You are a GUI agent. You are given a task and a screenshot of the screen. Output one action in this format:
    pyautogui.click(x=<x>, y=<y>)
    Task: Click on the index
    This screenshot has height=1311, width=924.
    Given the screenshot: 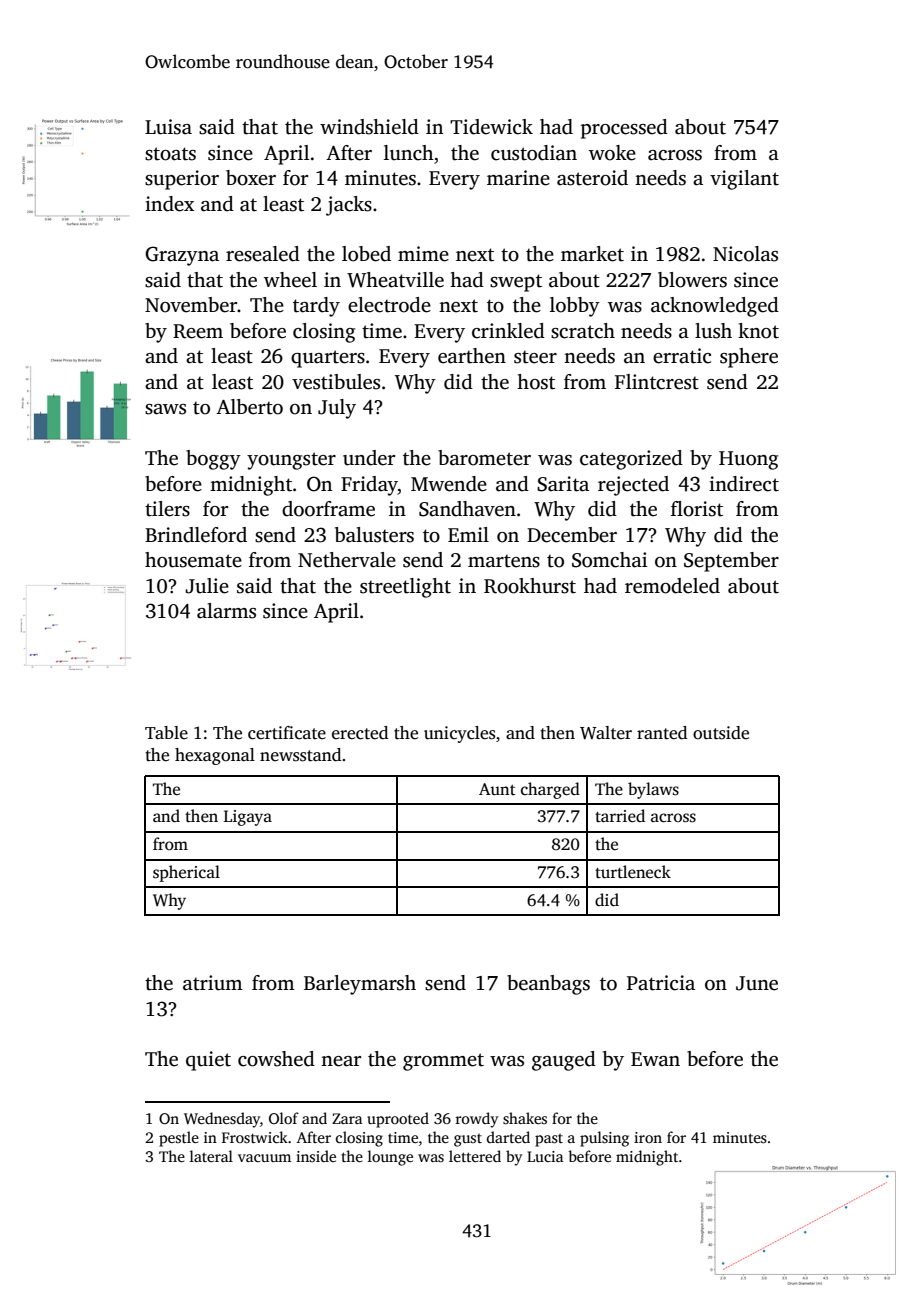 What is the action you would take?
    pyautogui.click(x=169, y=204)
